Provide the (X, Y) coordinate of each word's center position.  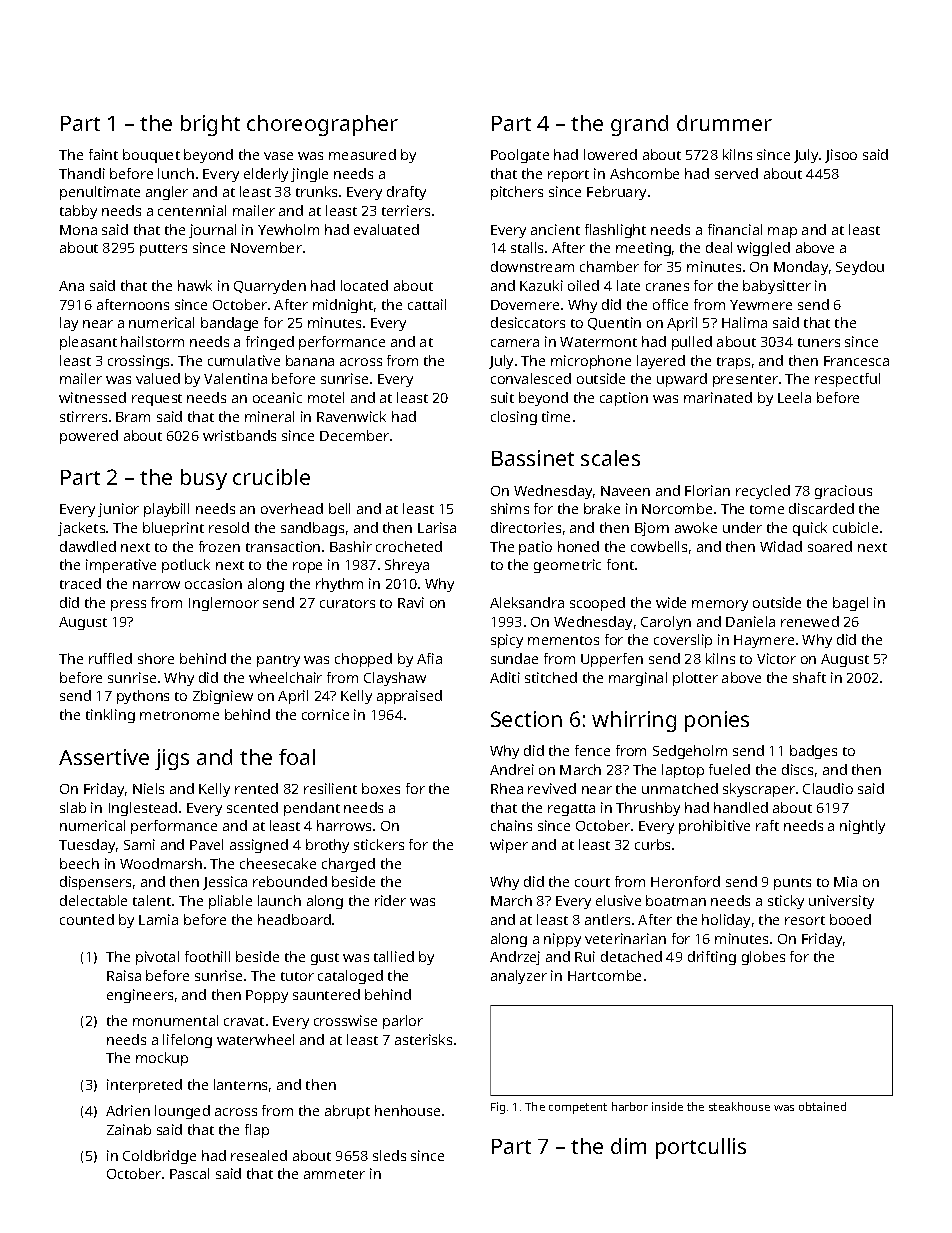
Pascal (189, 1173)
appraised (409, 697)
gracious (843, 492)
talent (152, 900)
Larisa (437, 527)
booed (850, 919)
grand (639, 125)
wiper (509, 846)
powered (89, 437)
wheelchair (285, 677)
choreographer (322, 125)
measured (362, 154)
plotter (695, 679)
